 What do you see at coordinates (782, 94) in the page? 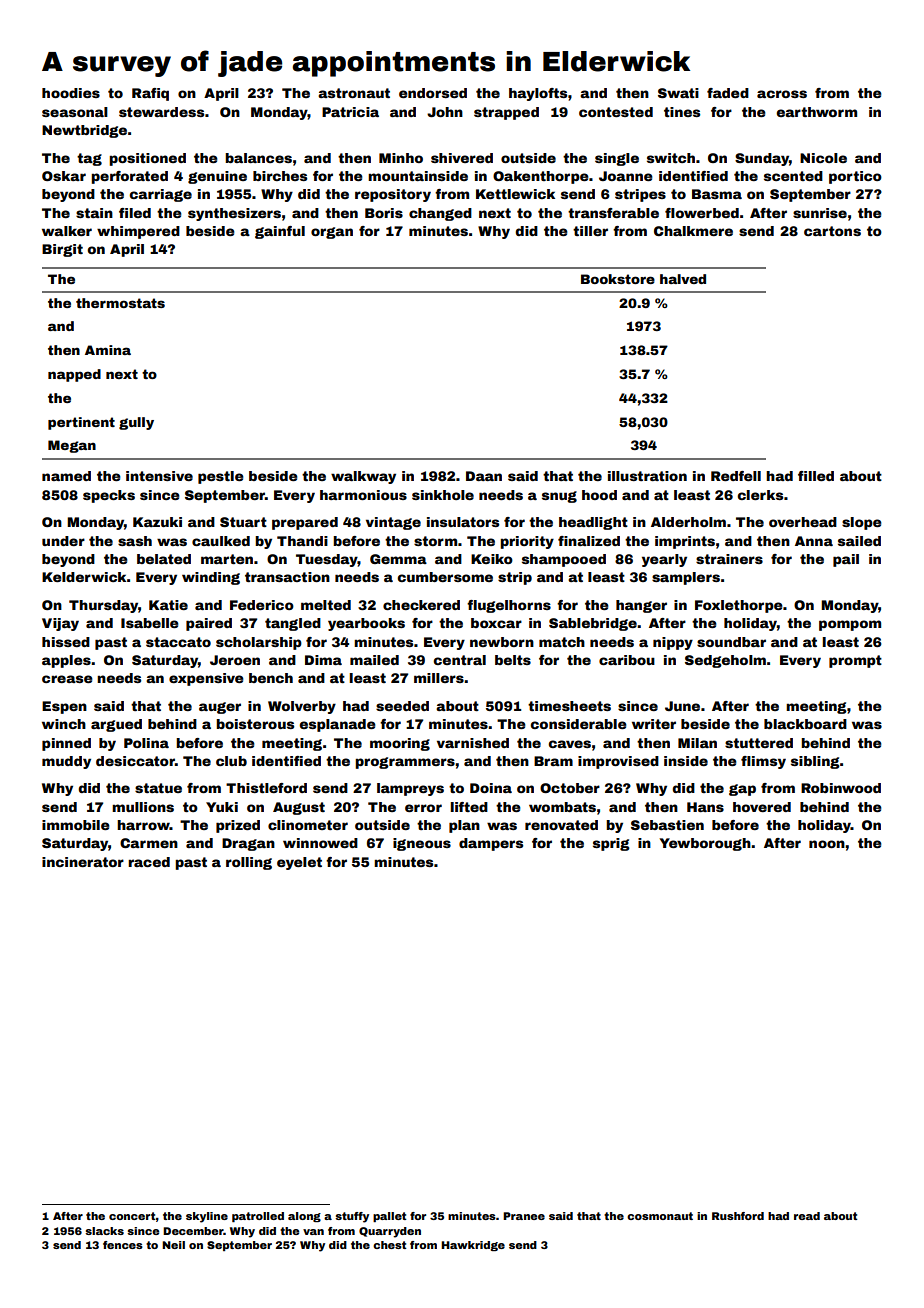
I see `across` at bounding box center [782, 94].
